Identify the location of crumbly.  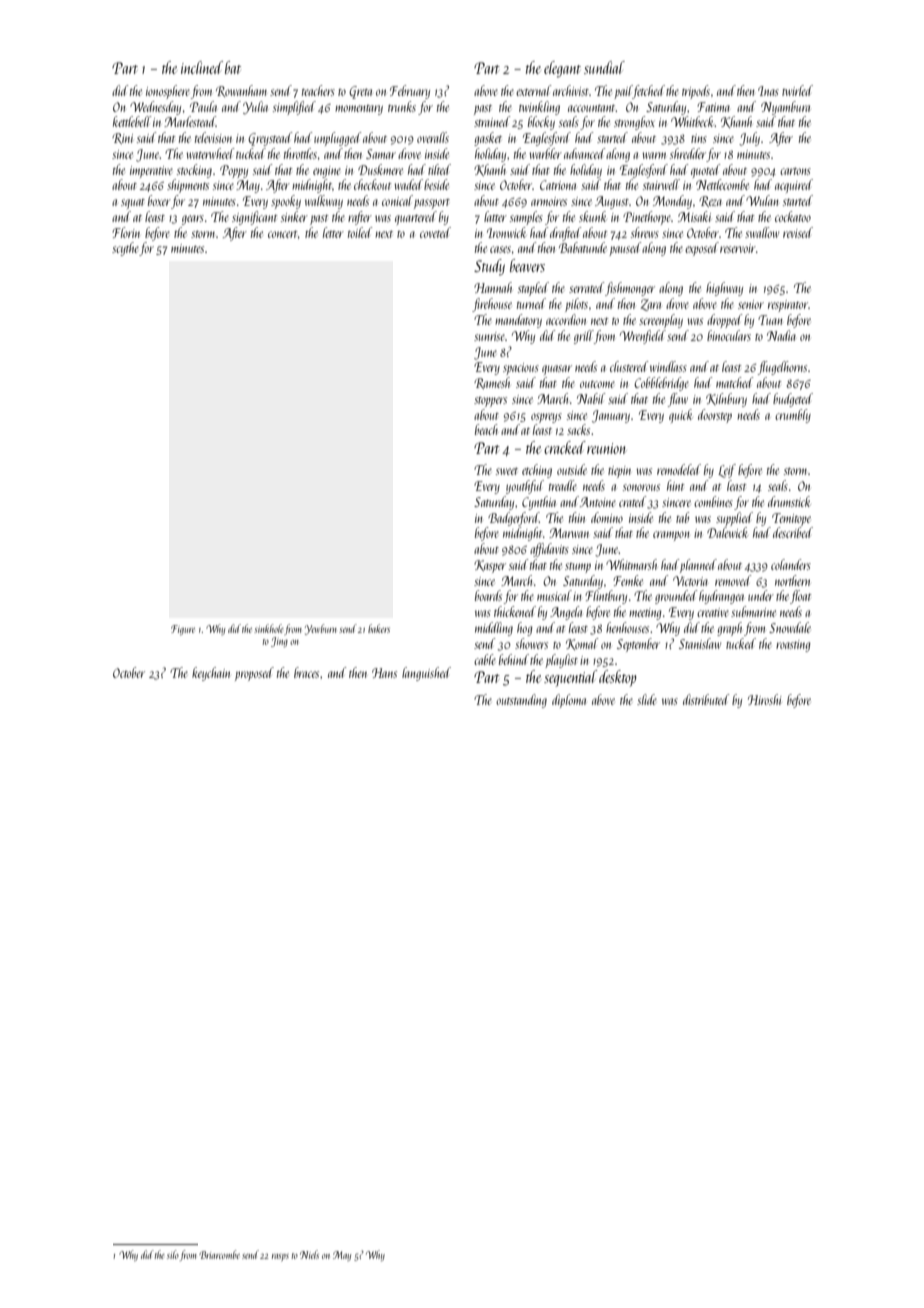
(793, 416).
